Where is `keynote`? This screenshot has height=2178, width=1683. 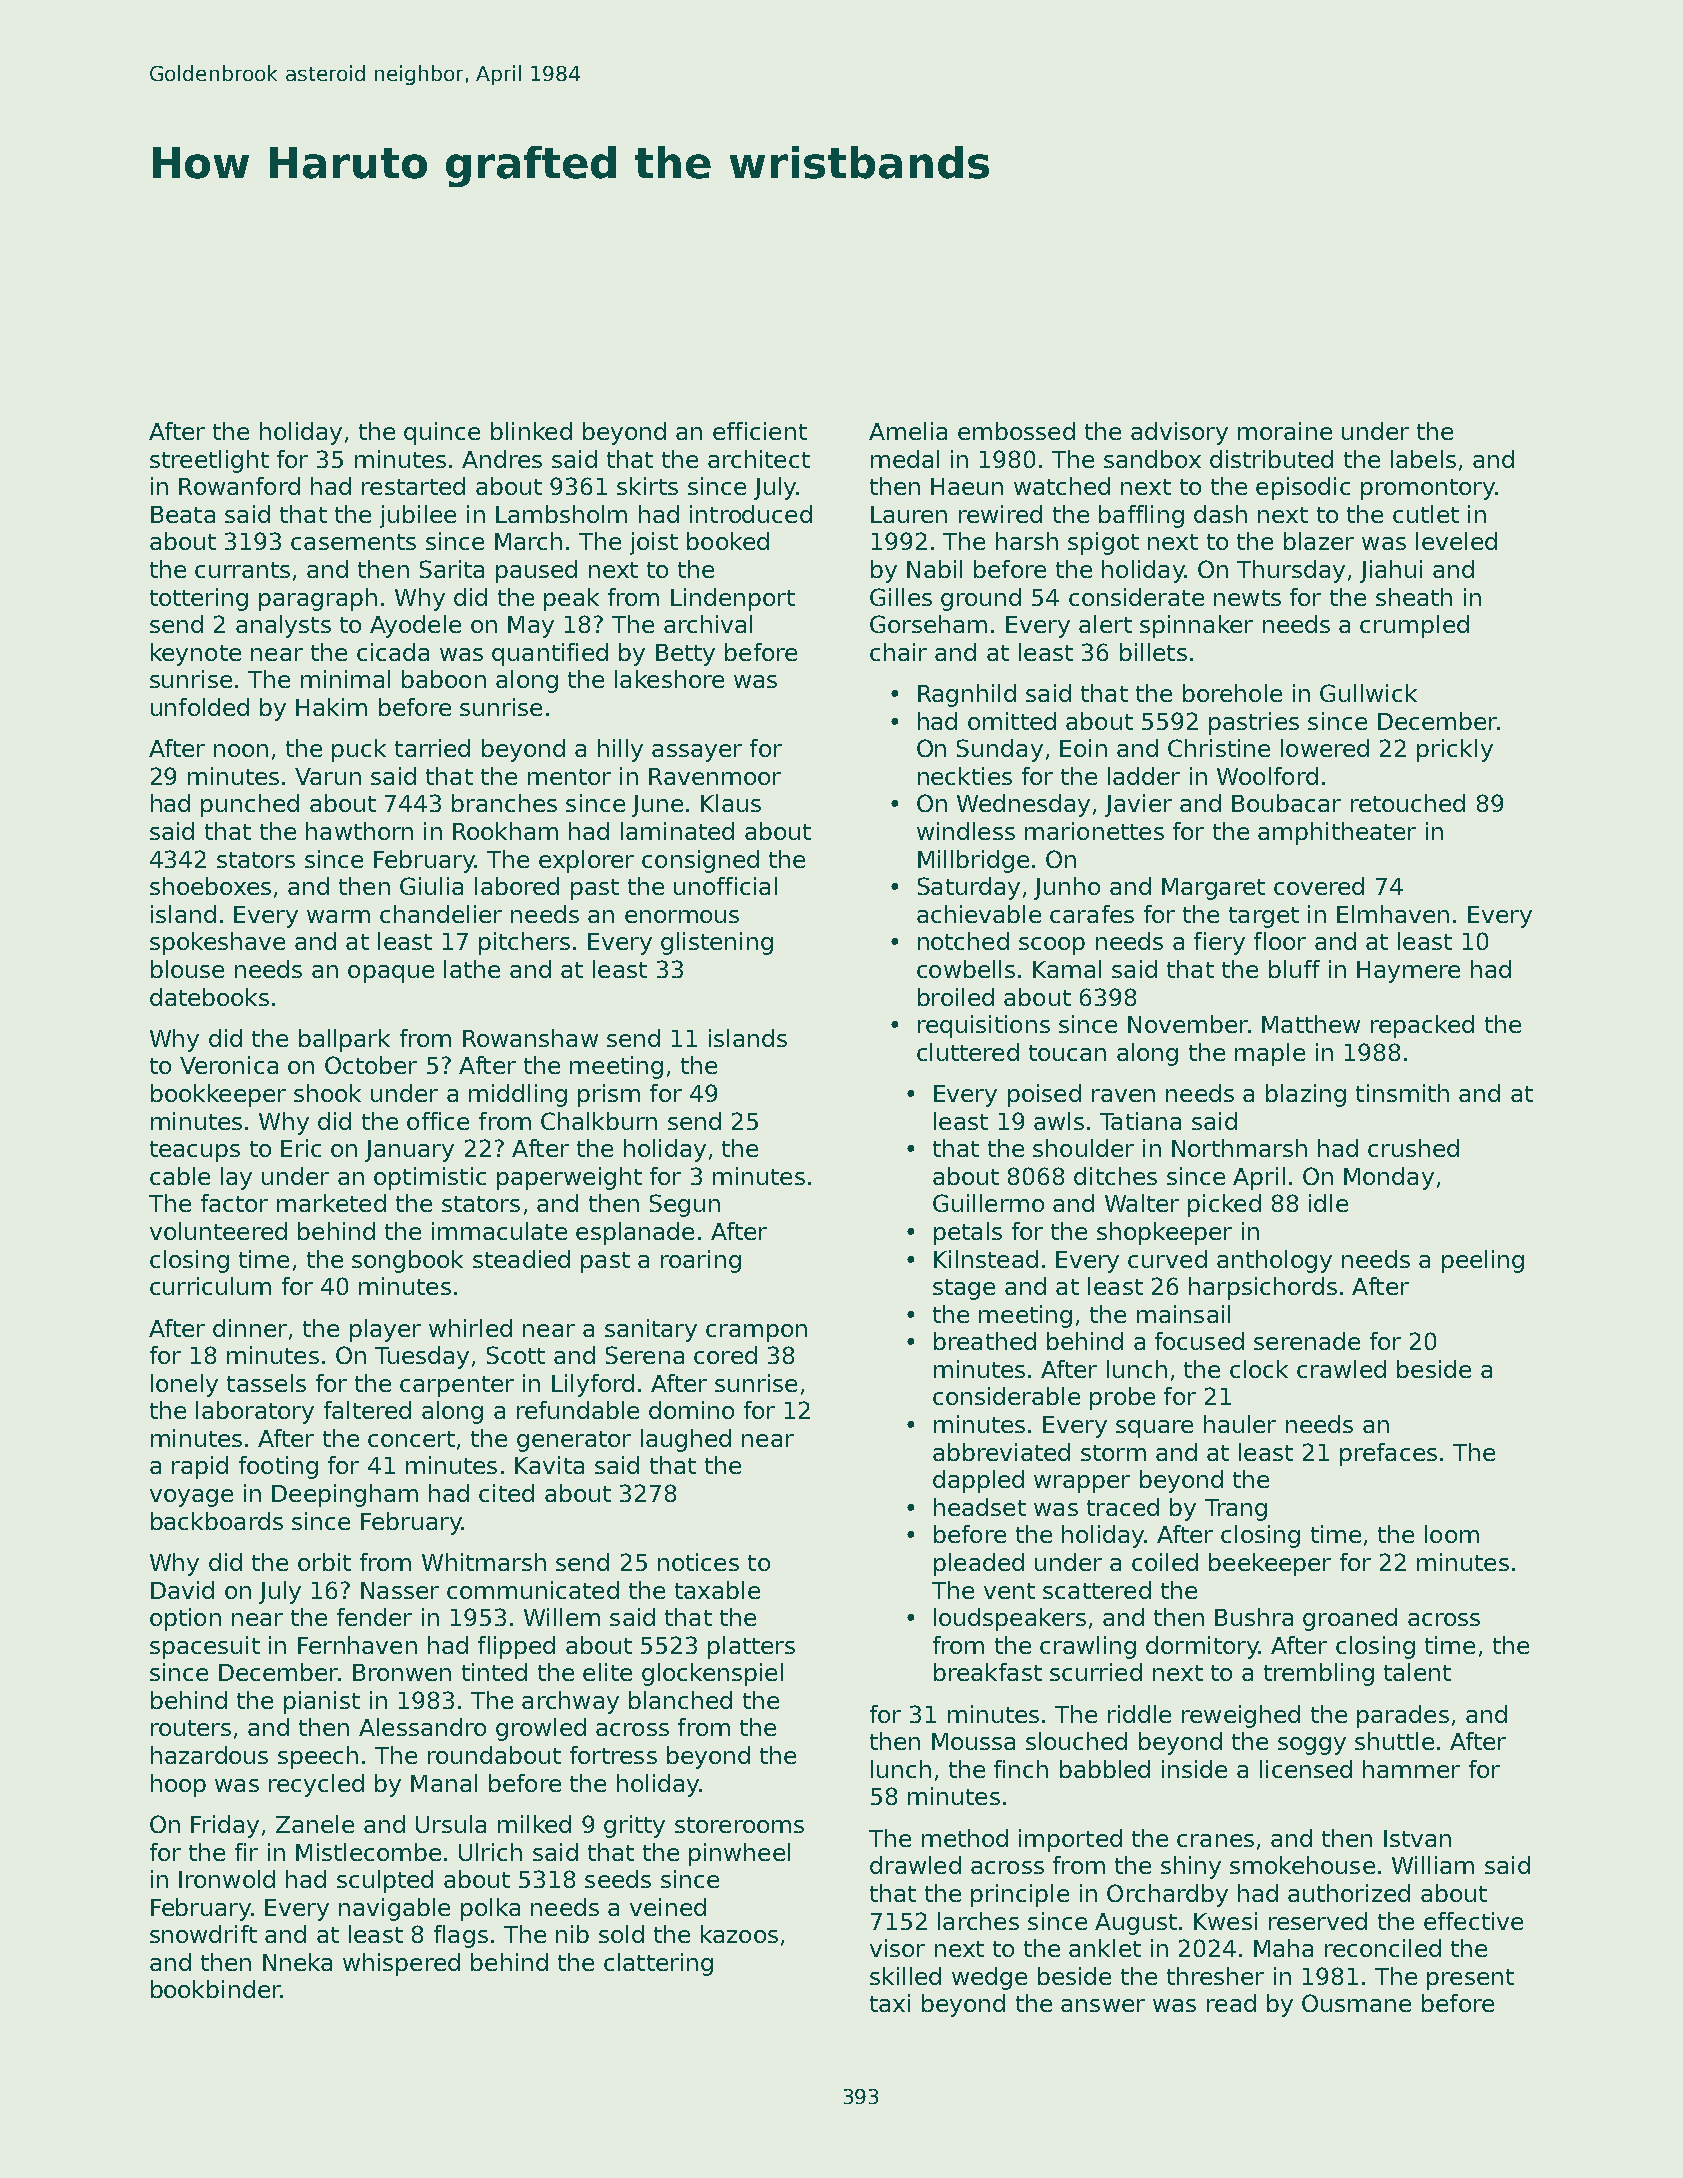
keynote is located at coordinates (196, 654).
